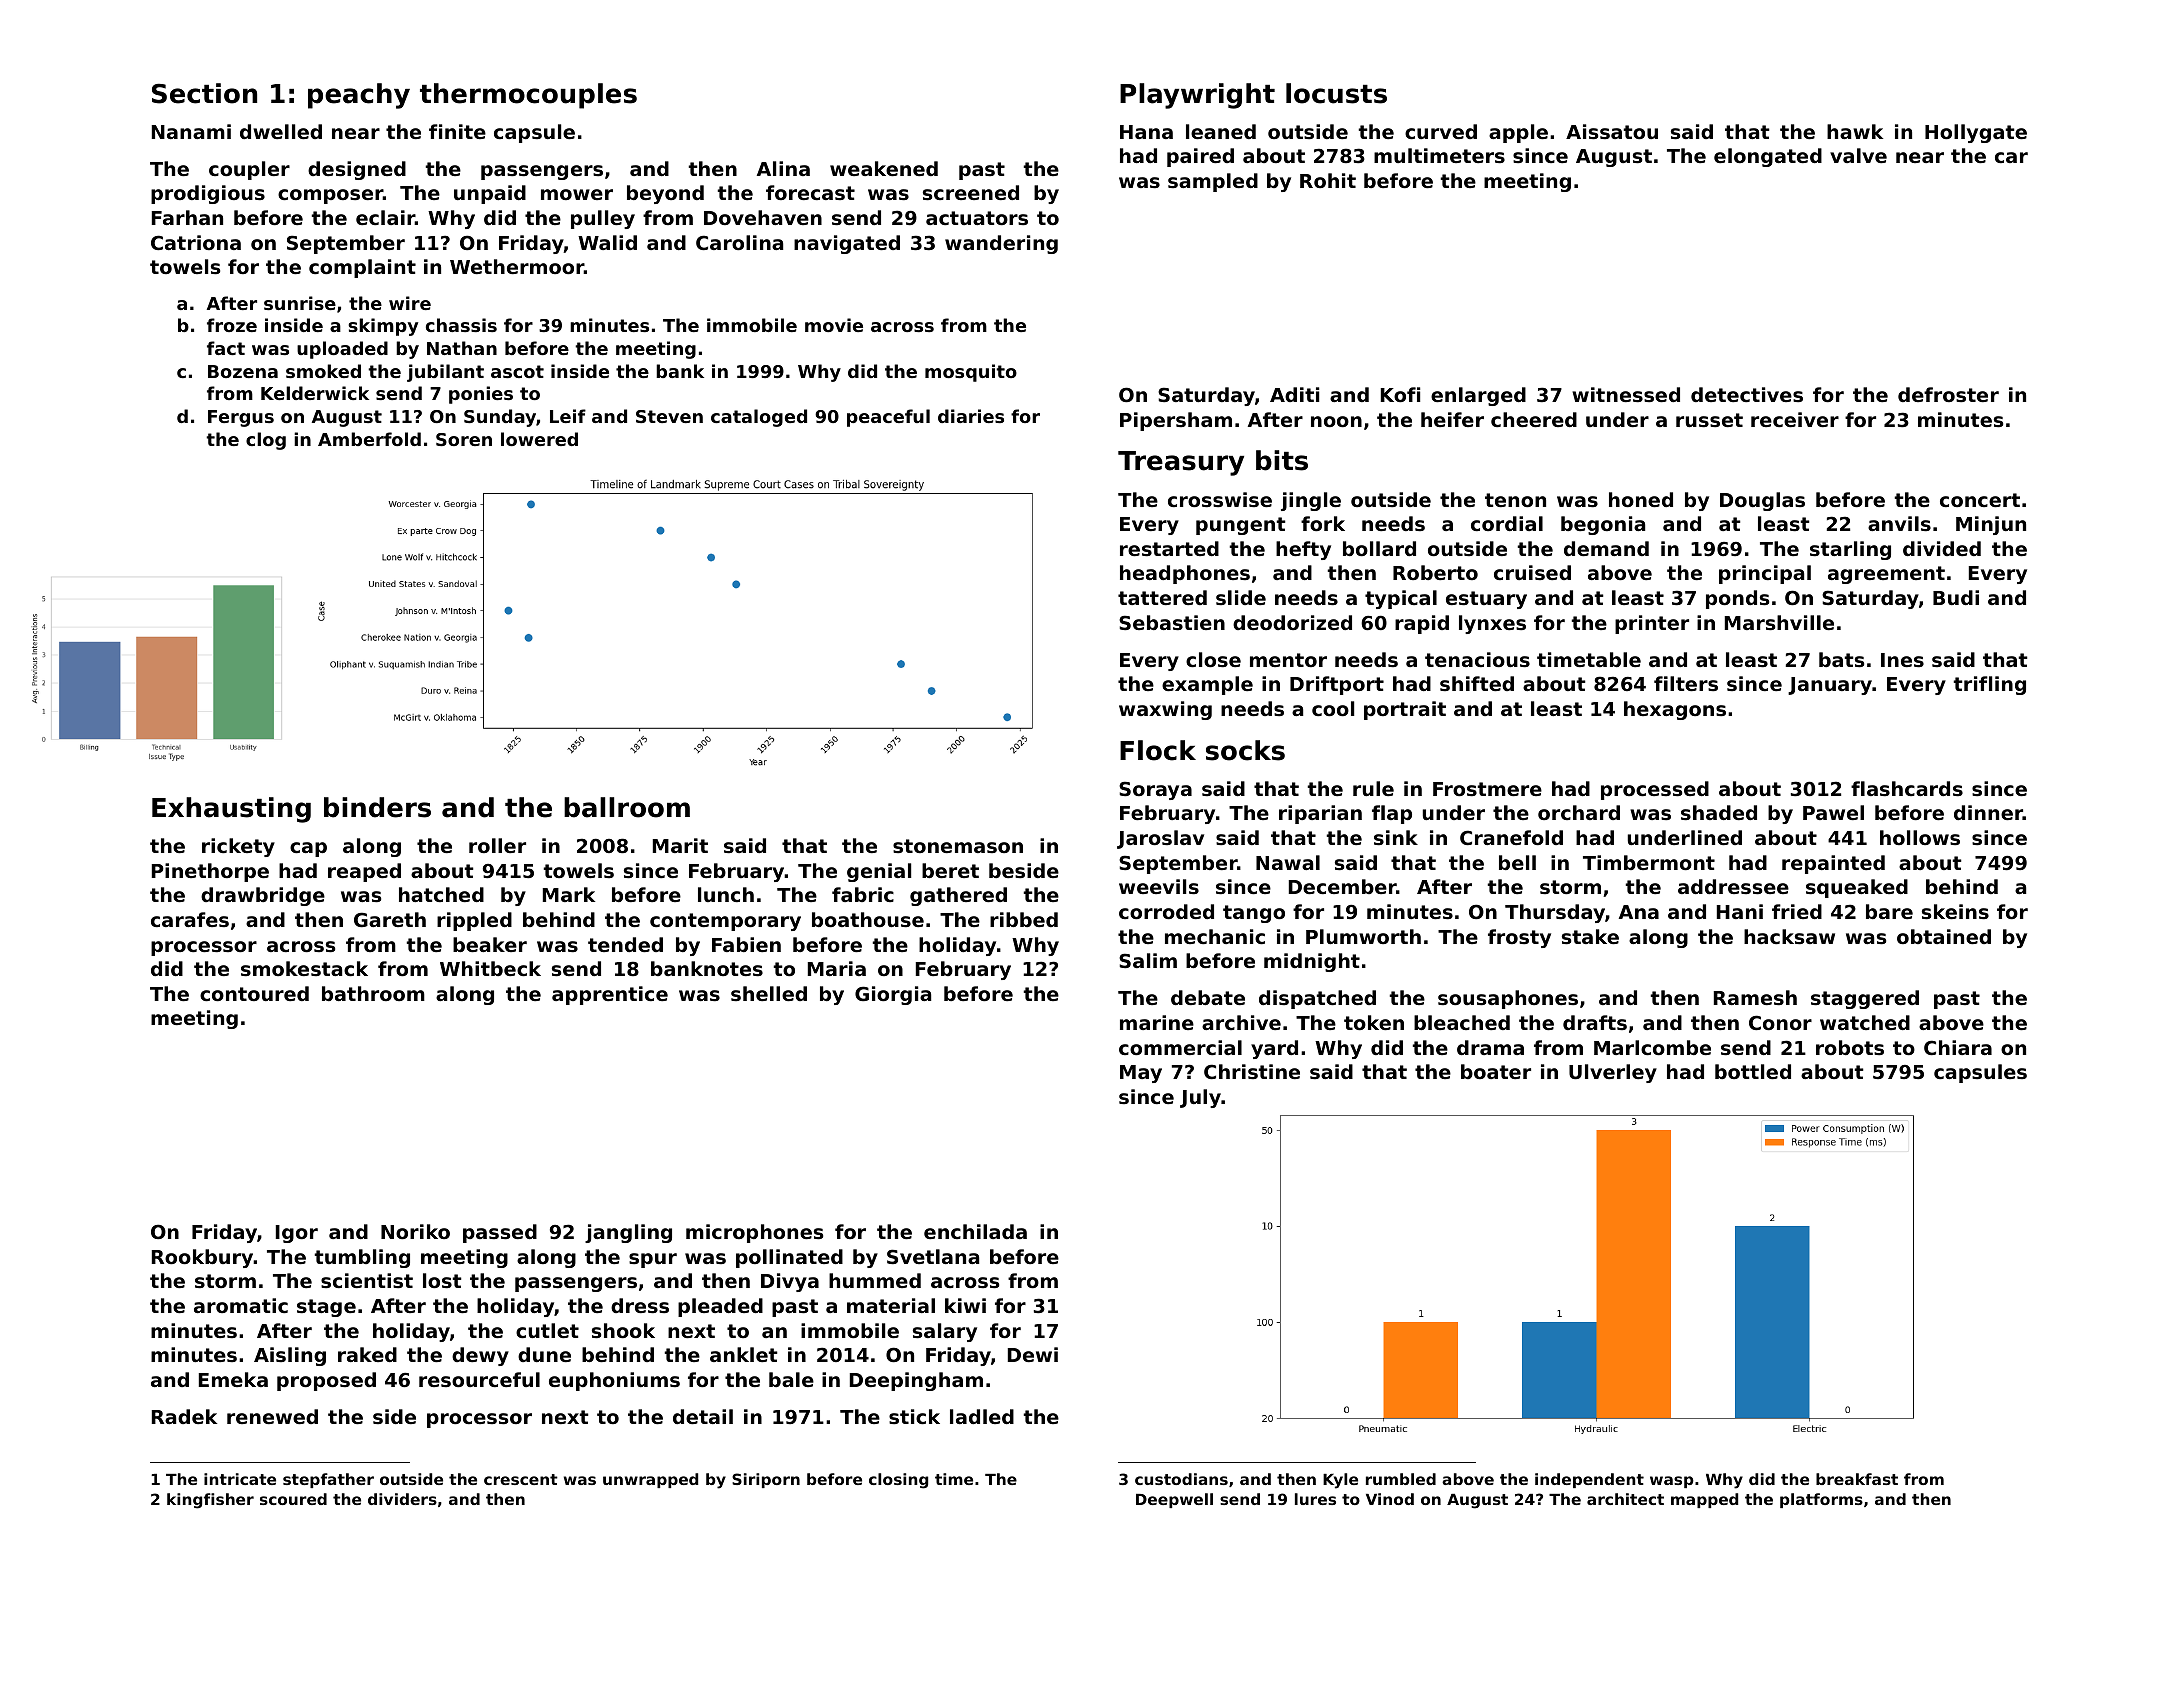  Describe the element at coordinates (231, 810) in the page. I see `Exhausting` at that location.
